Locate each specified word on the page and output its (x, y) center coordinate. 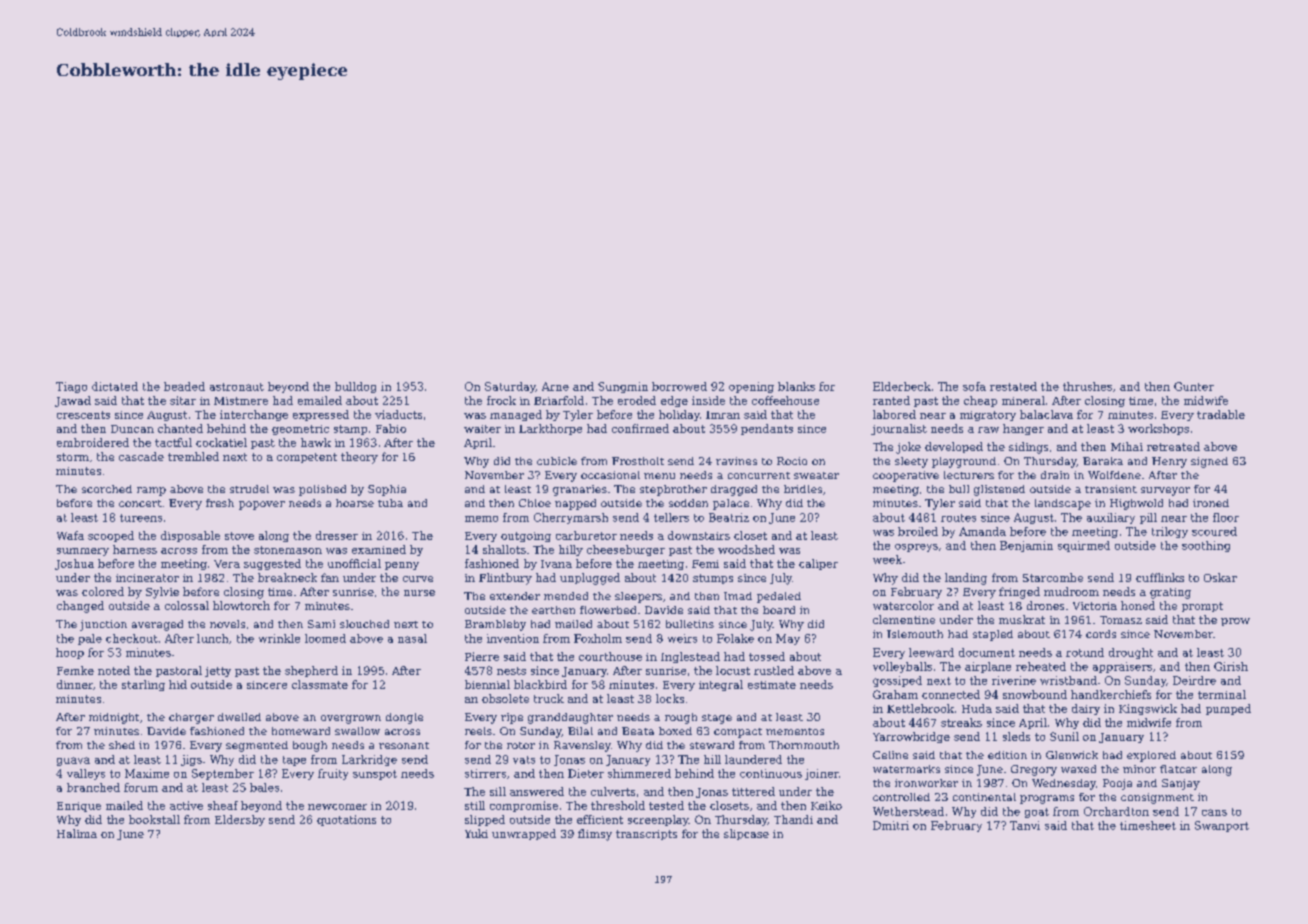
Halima (77, 833)
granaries (580, 490)
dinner (75, 684)
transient (1111, 489)
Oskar (1220, 577)
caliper (818, 564)
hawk (316, 442)
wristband (1068, 680)
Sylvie (162, 593)
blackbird (540, 684)
